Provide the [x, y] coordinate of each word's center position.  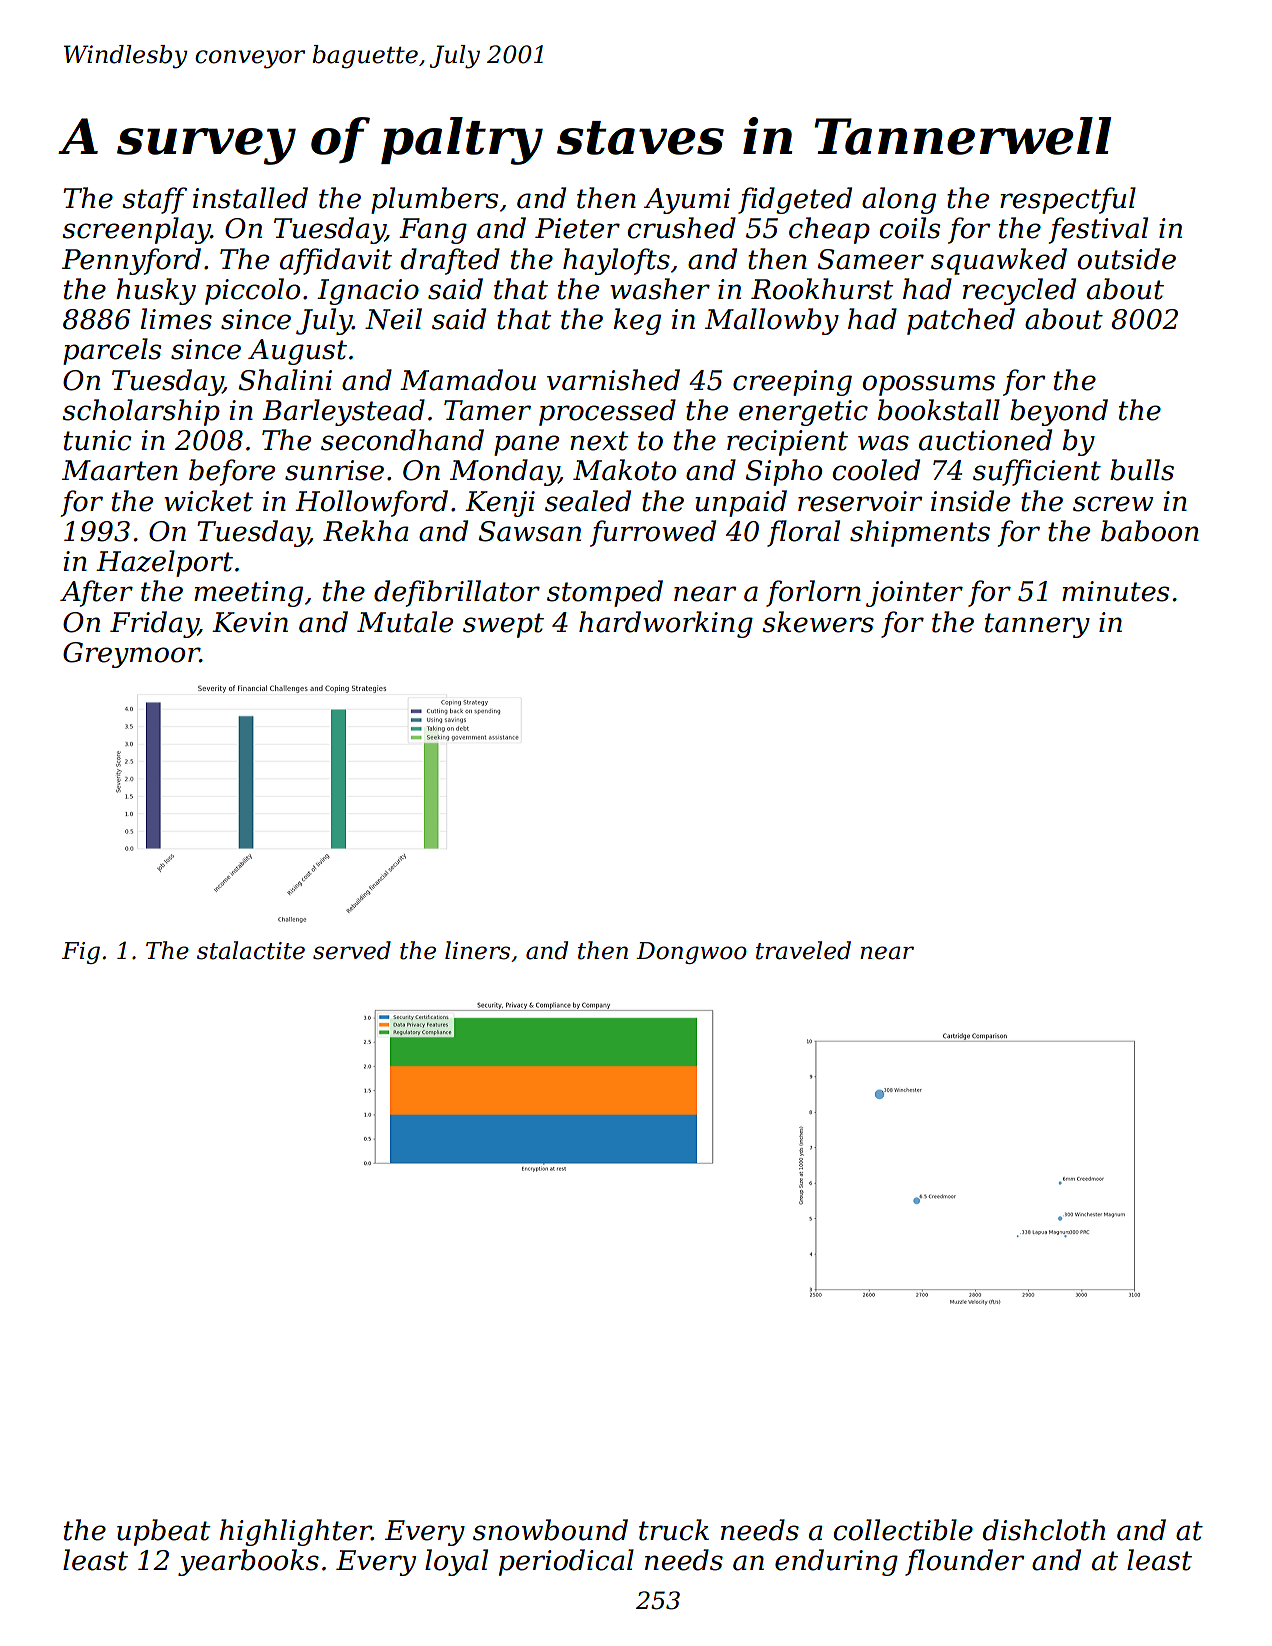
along [899, 200]
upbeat [163, 1532]
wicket [208, 501]
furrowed [653, 533]
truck [674, 1530]
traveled [803, 950]
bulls [1142, 470]
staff [154, 200]
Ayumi [687, 201]
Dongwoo [691, 953]
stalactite [251, 950]
